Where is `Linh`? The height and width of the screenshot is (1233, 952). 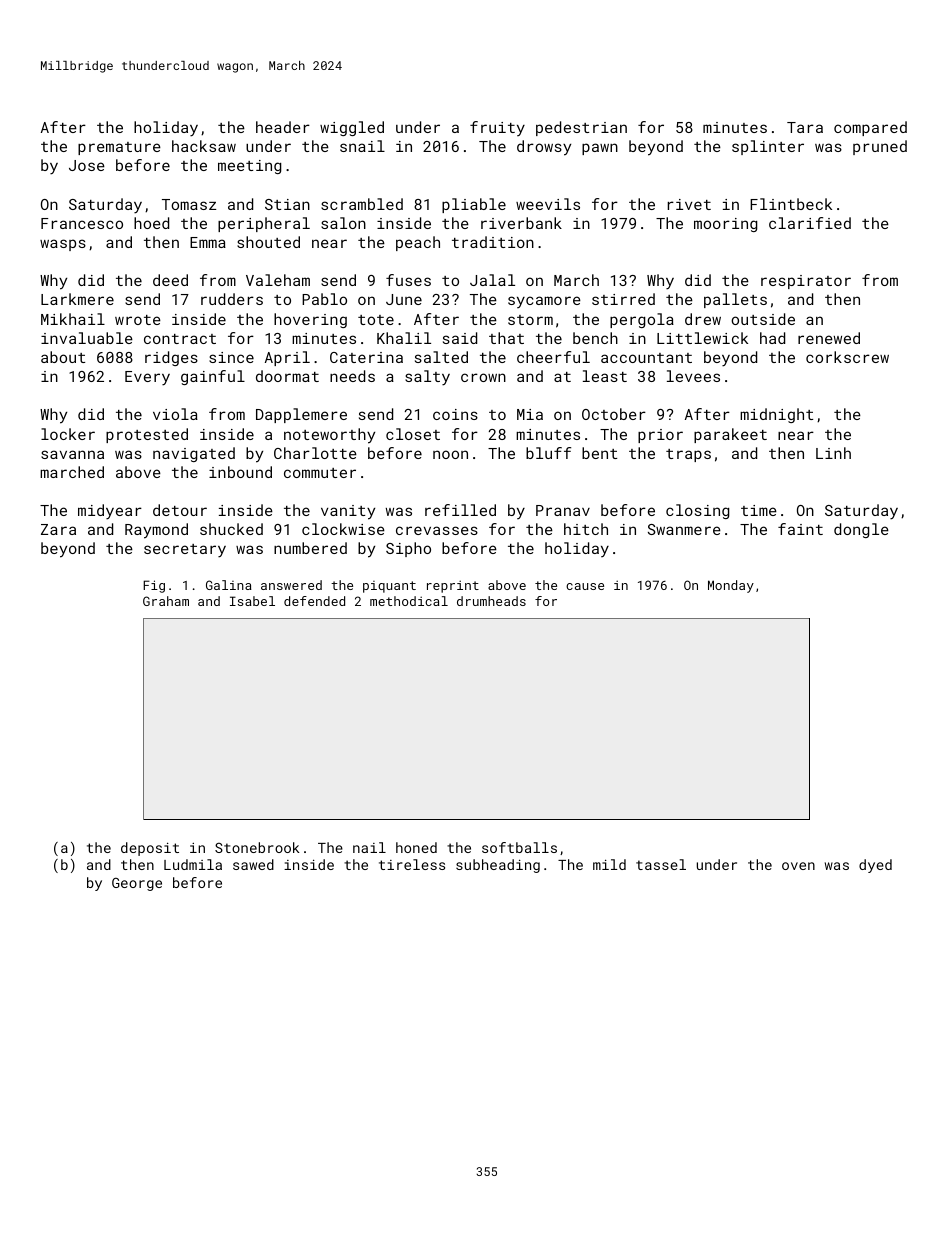 Linh is located at coordinates (833, 453).
